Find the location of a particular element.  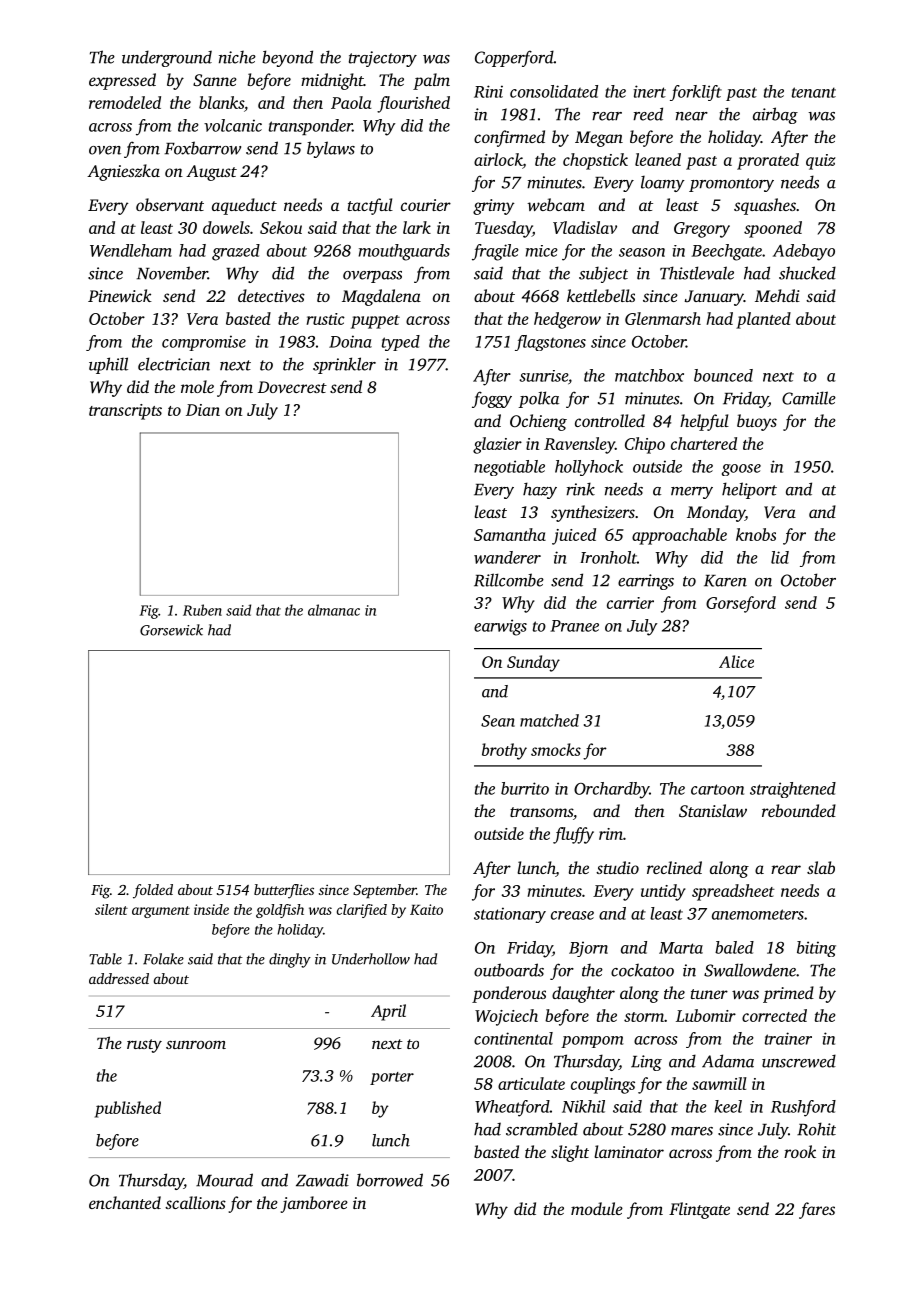

burrito is located at coordinates (525, 788).
